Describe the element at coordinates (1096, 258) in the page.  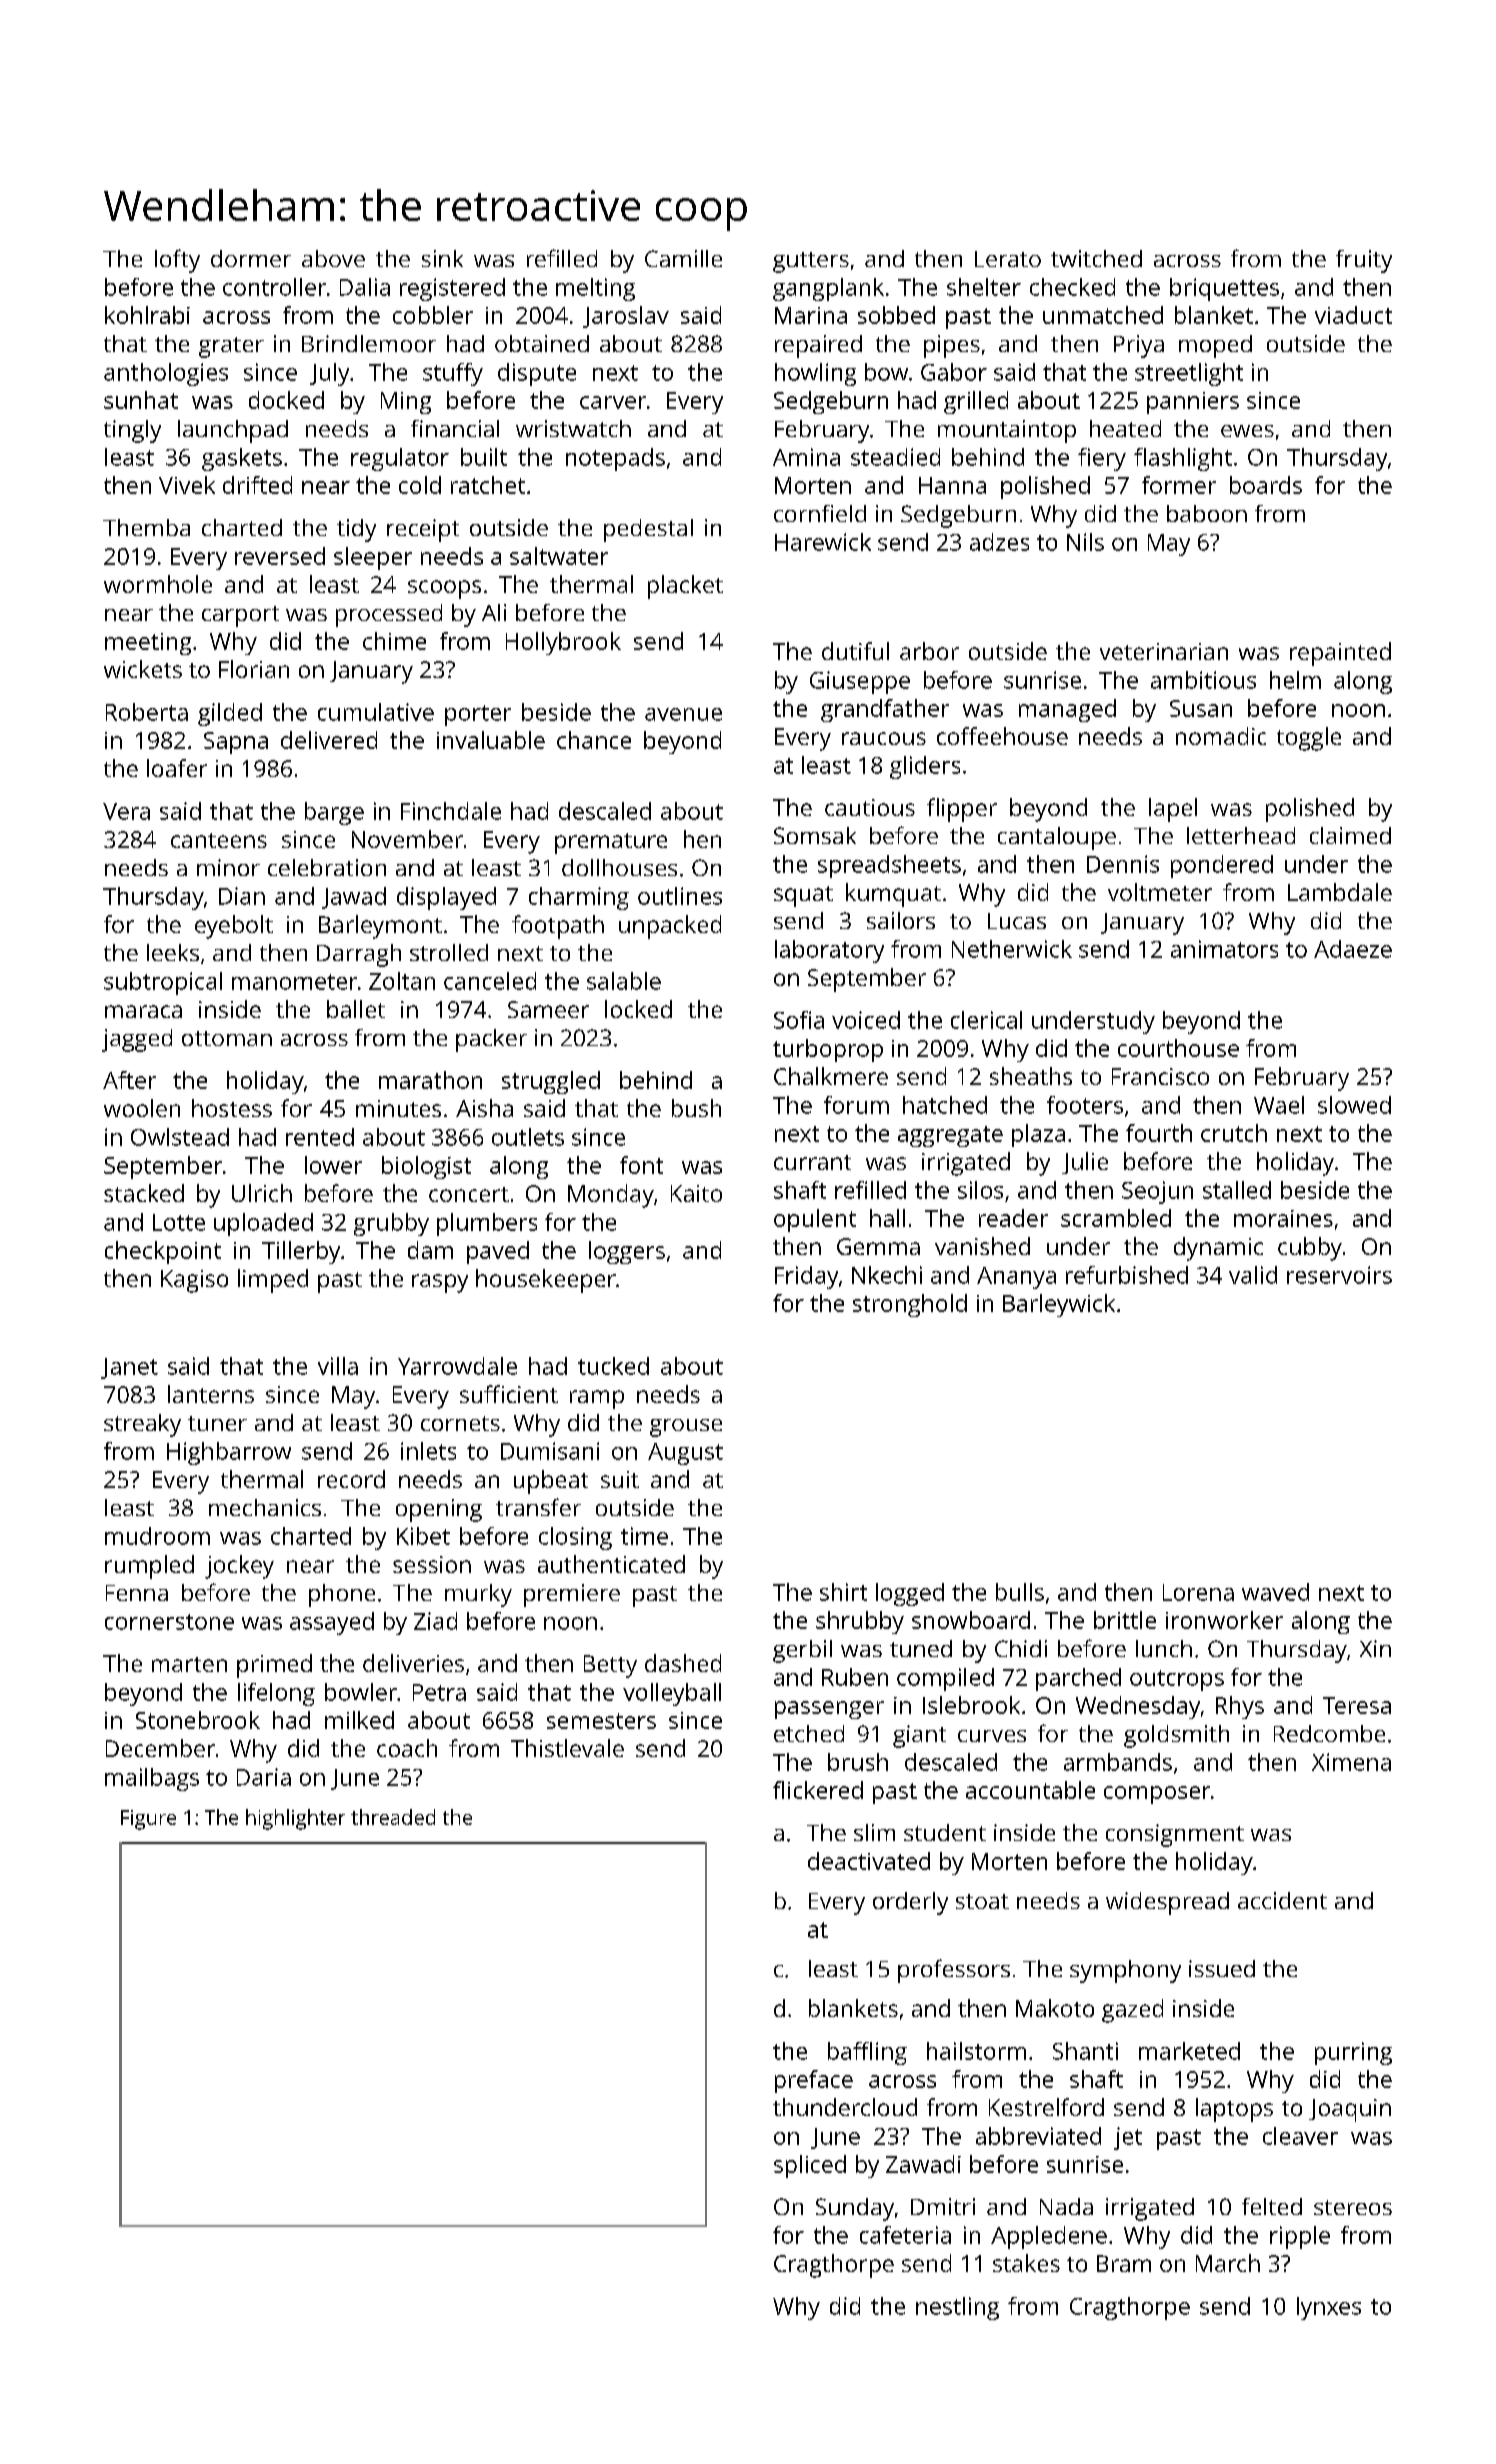
I see `twitched` at that location.
